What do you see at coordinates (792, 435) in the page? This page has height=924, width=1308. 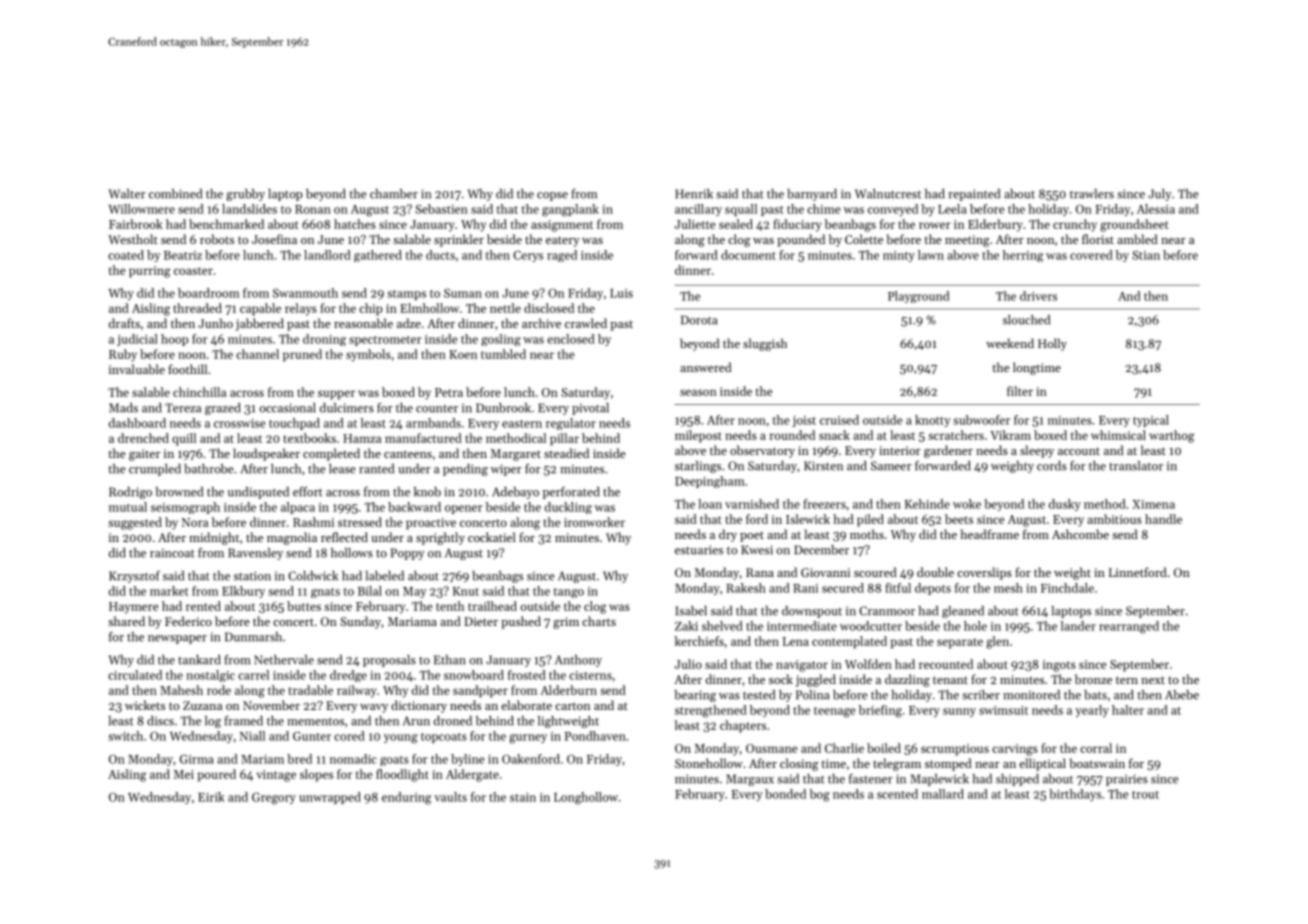 I see `rounded` at bounding box center [792, 435].
